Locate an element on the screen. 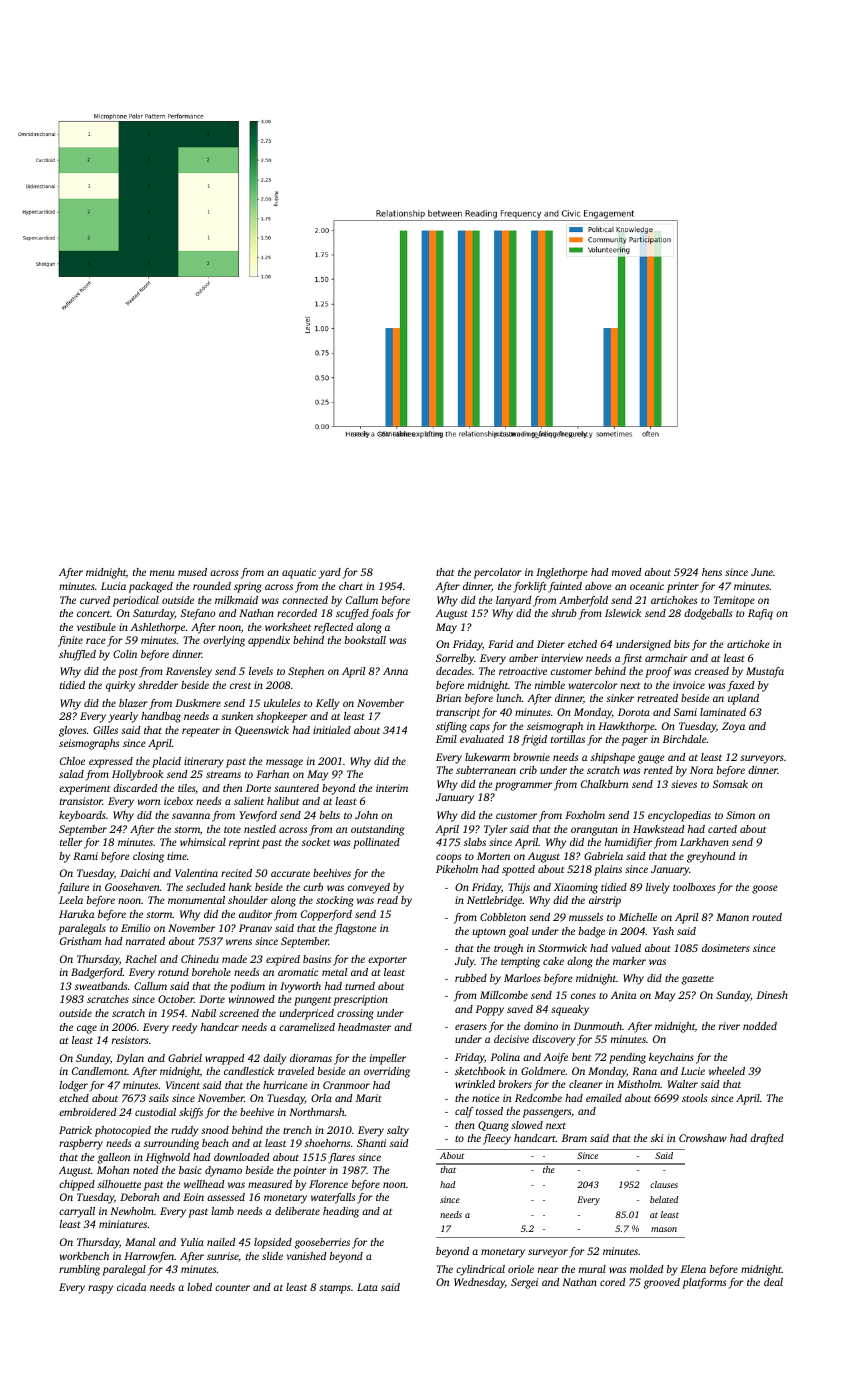 This screenshot has height=1400, width=849. downloaded is located at coordinates (241, 1157).
